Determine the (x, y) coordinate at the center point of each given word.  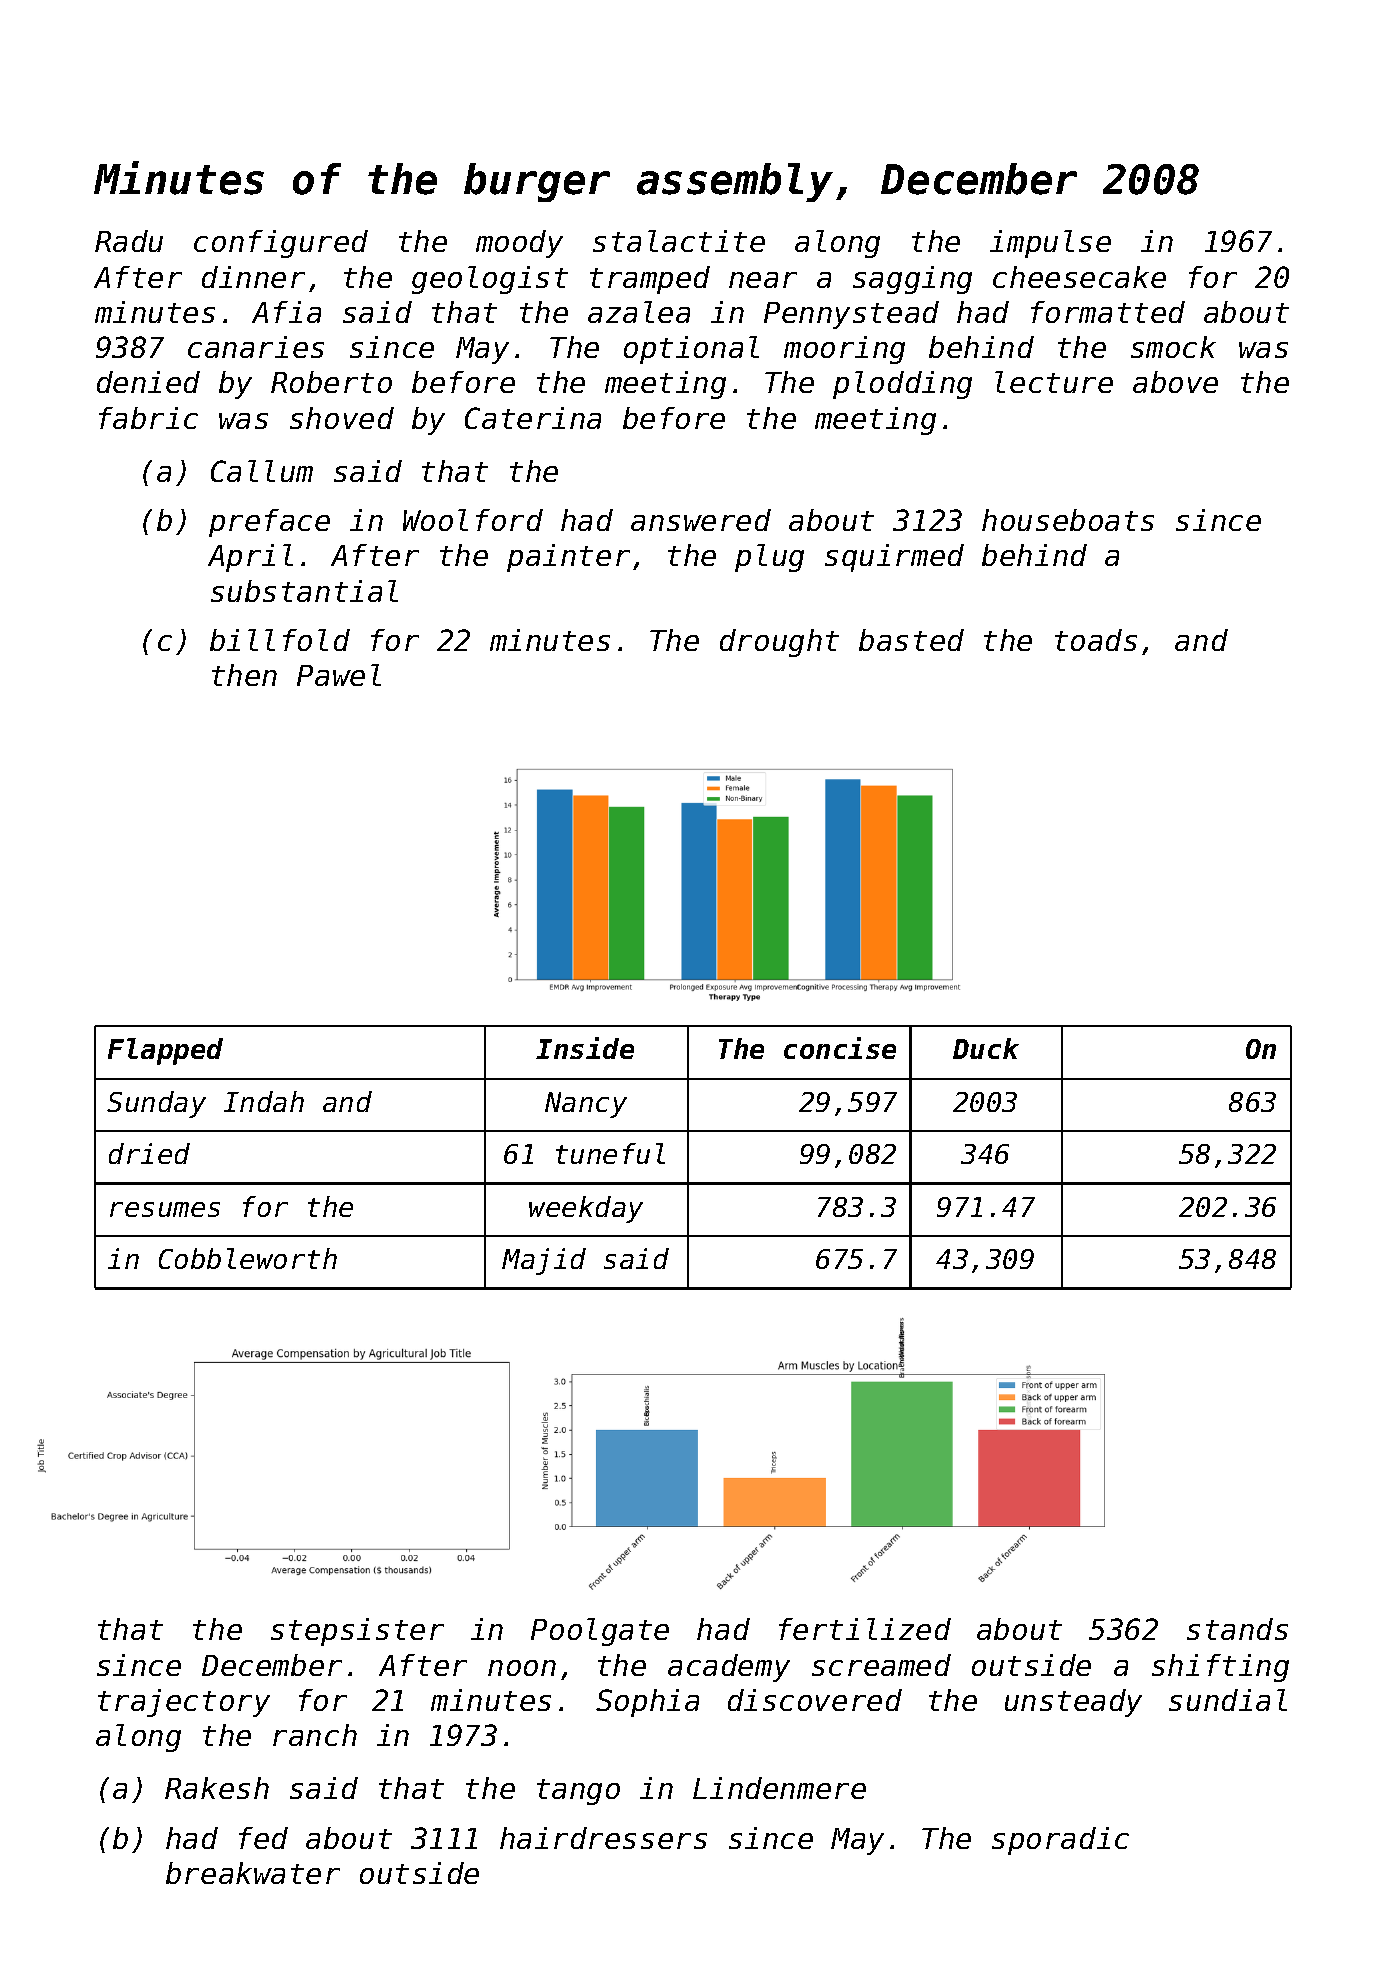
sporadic (1060, 1841)
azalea (639, 312)
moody (519, 244)
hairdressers (603, 1838)
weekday (586, 1209)
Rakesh (217, 1788)
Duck (986, 1048)
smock (1173, 347)
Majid (544, 1261)
